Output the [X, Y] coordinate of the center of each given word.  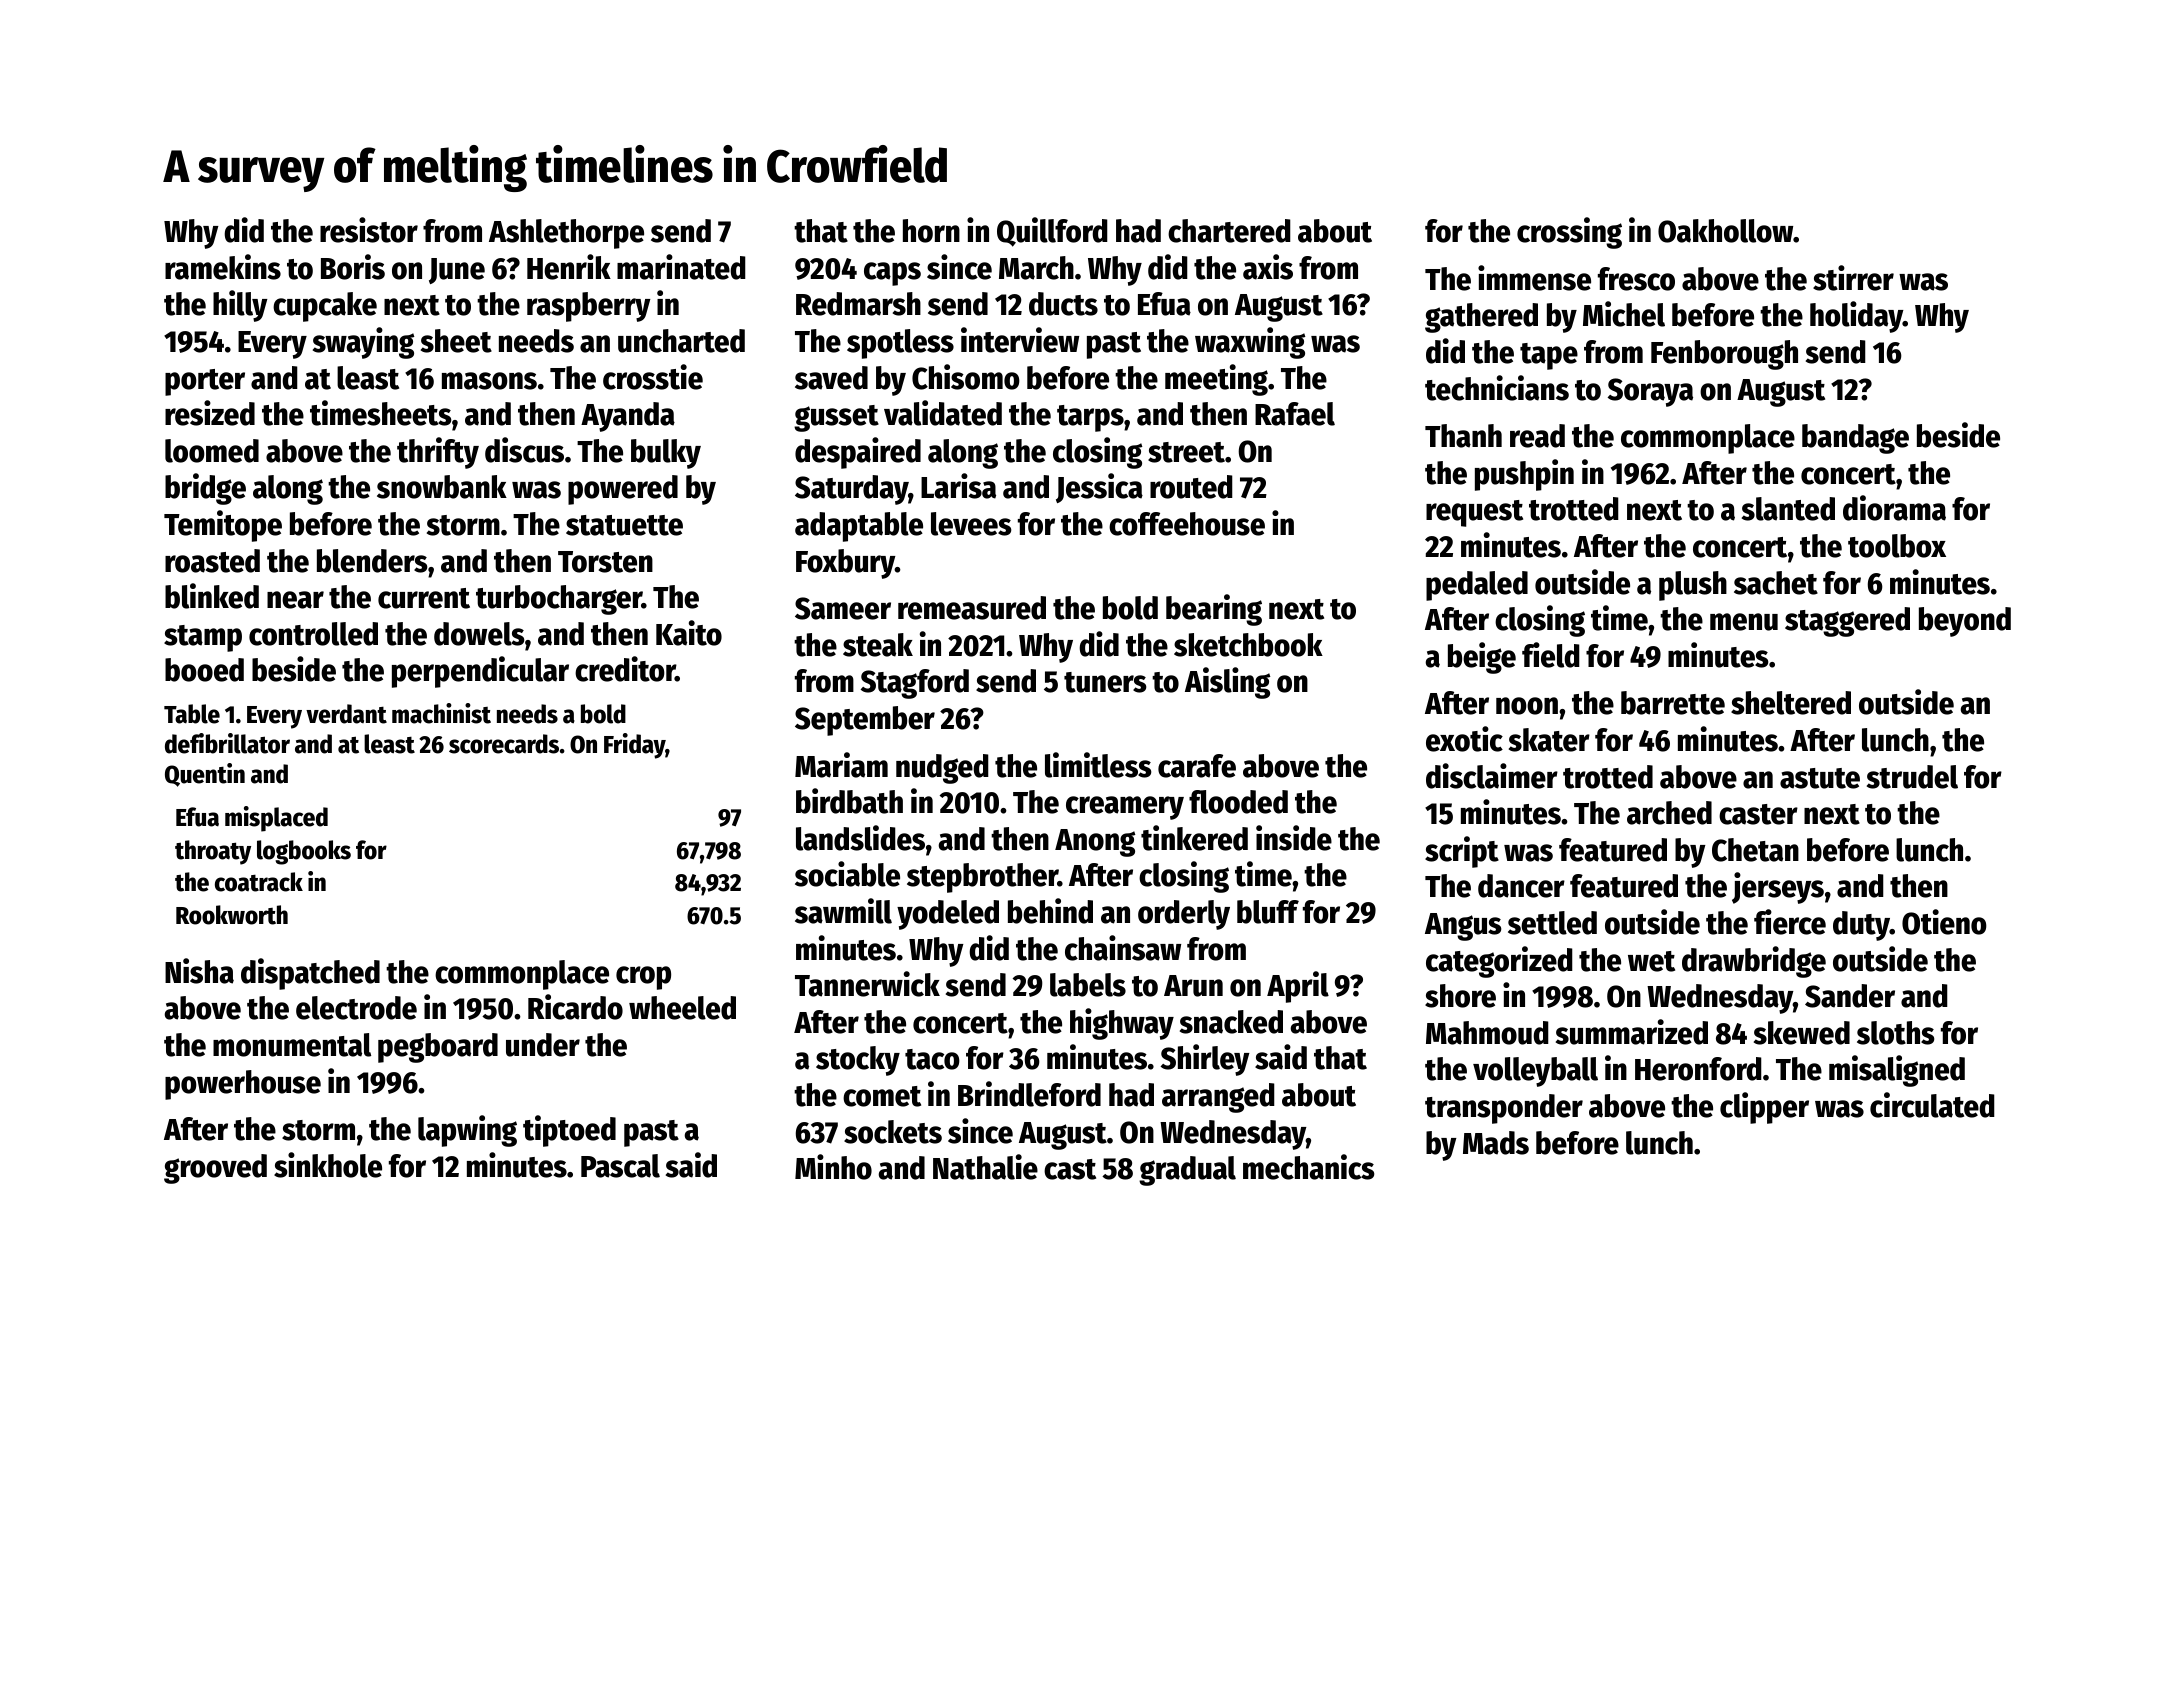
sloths [1895, 1033]
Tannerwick [867, 984]
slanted [1788, 509]
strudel [1912, 777]
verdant [346, 714]
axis [1268, 267]
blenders [372, 561]
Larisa [958, 486]
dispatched [310, 974]
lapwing [467, 1131]
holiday [1856, 317]
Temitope [223, 526]
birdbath [849, 801]
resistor [369, 230]
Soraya [1650, 392]
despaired [858, 453]
